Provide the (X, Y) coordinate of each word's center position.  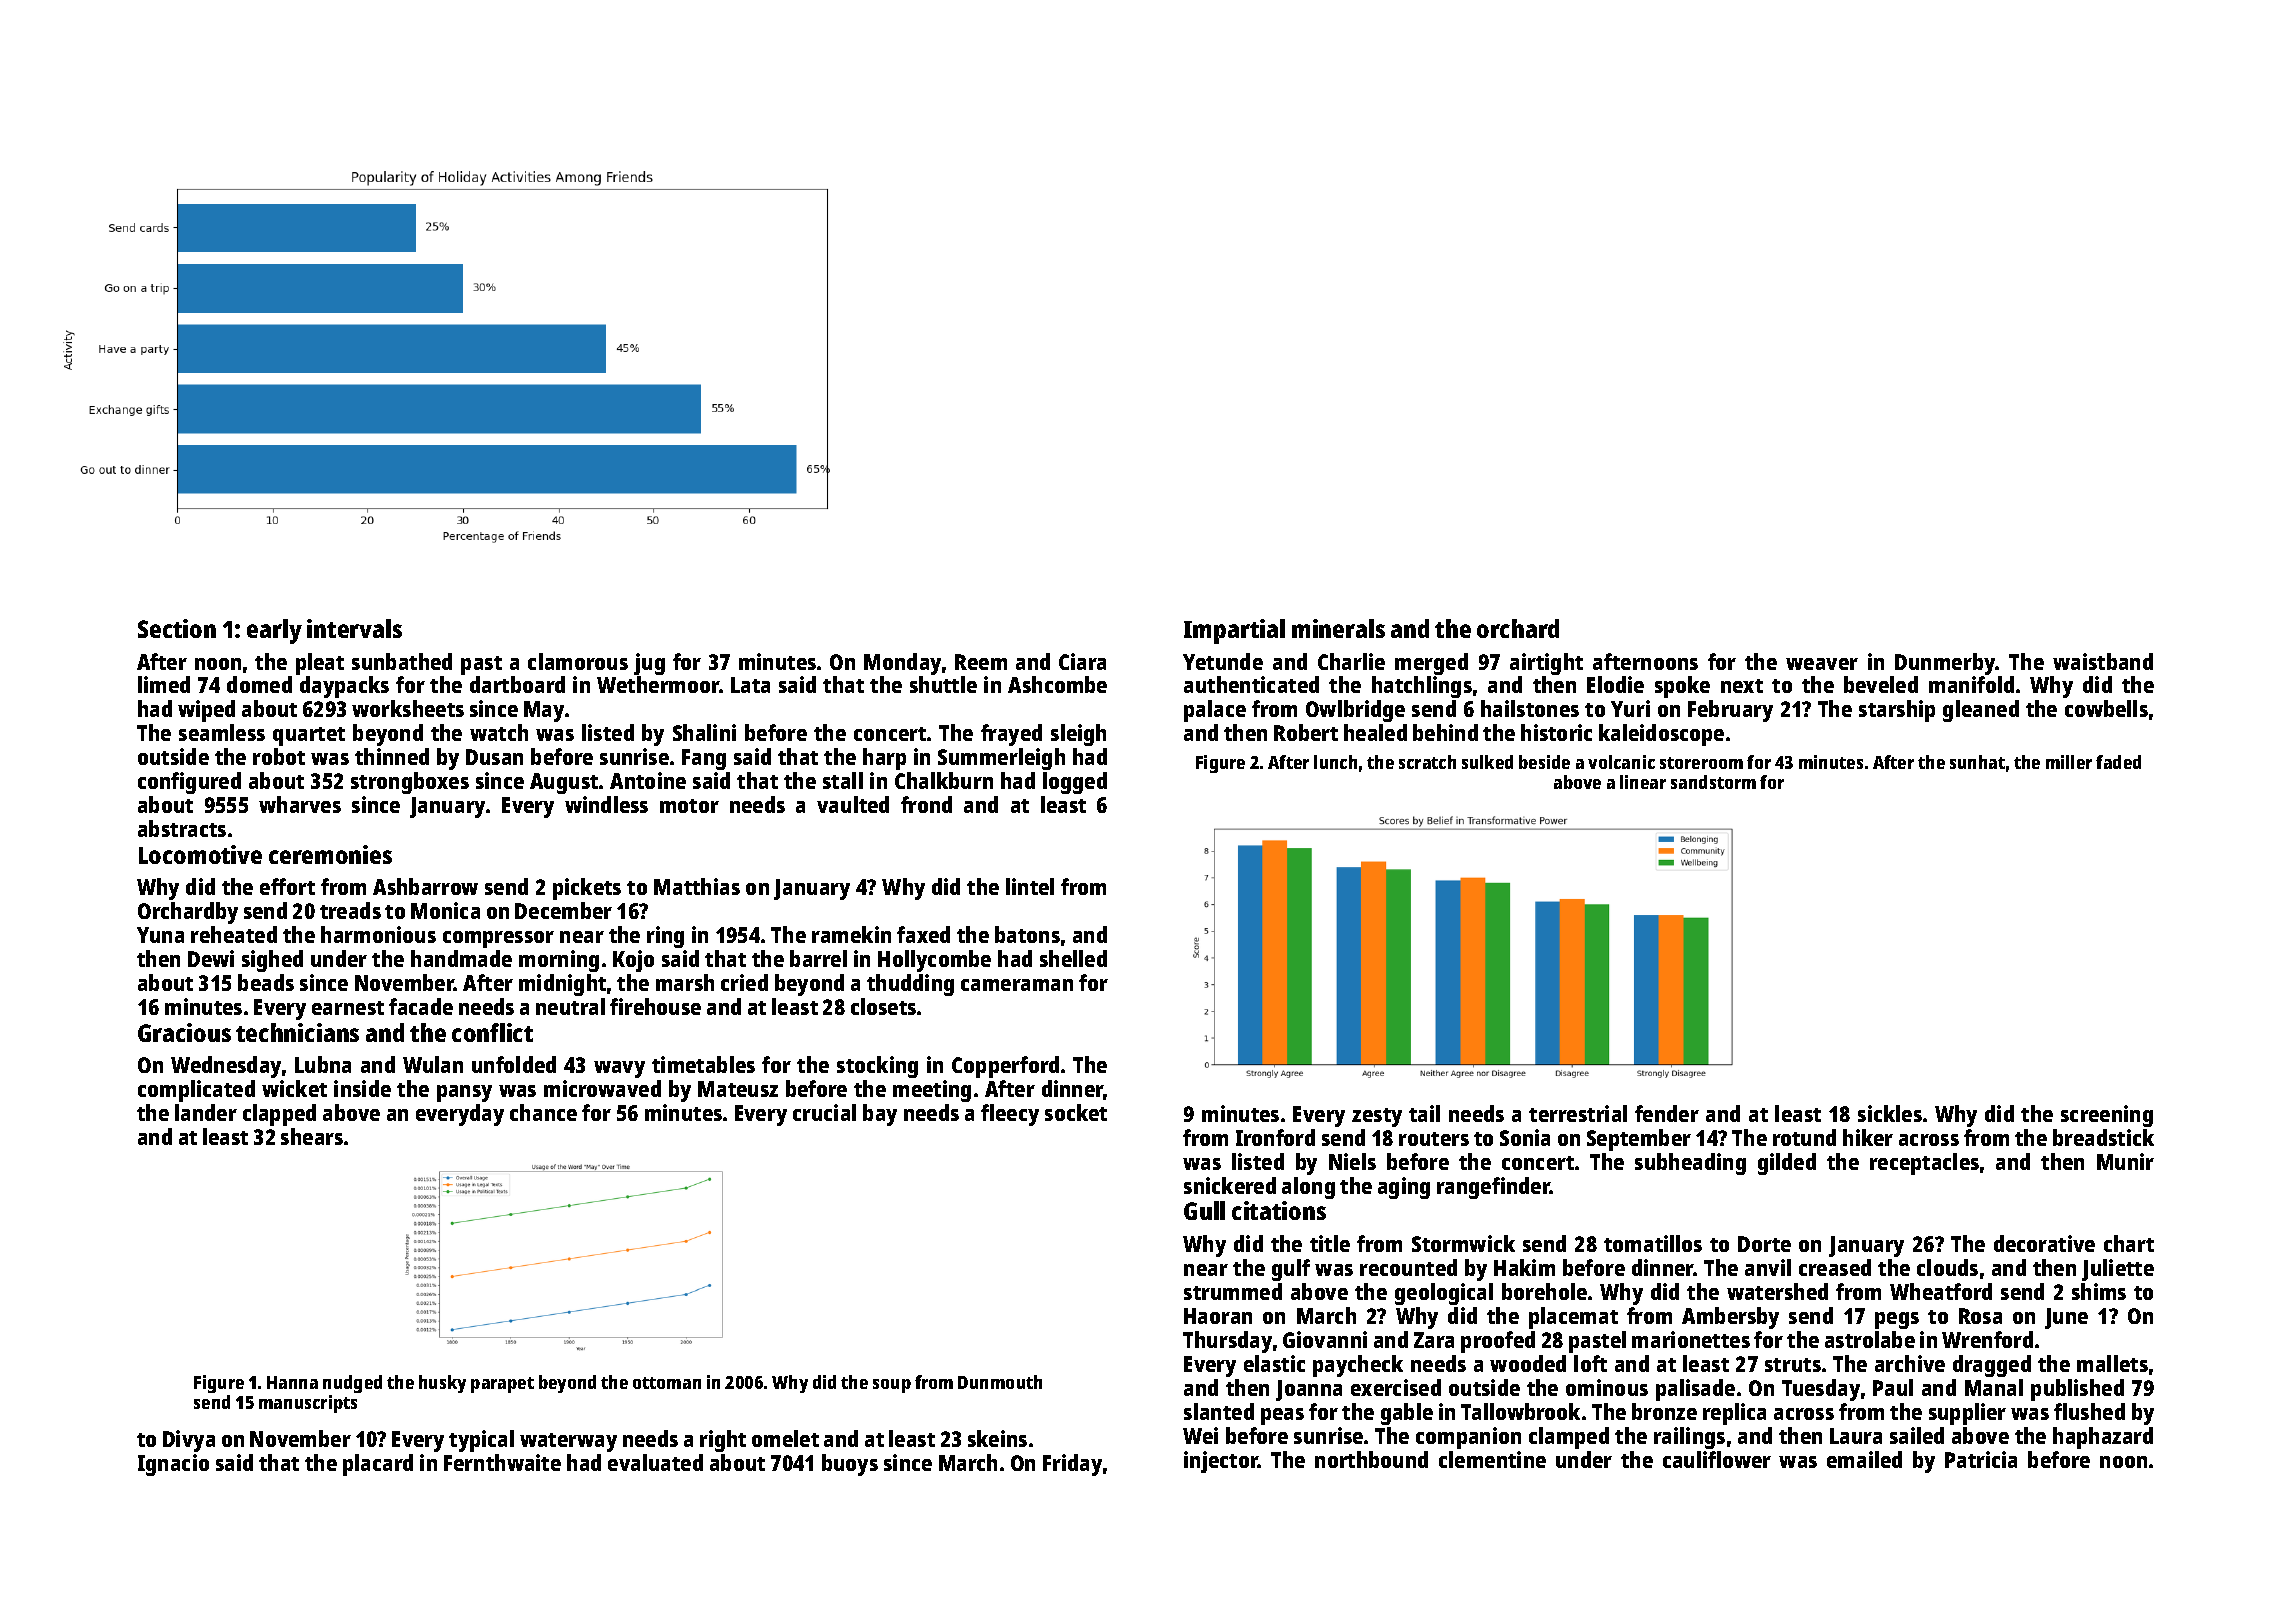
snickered (1230, 1185)
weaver (1822, 664)
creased (1835, 1267)
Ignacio (173, 1465)
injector (1221, 1462)
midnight (562, 985)
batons (1027, 934)
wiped (206, 711)
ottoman (667, 1383)
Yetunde (1223, 661)
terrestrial (1578, 1113)
